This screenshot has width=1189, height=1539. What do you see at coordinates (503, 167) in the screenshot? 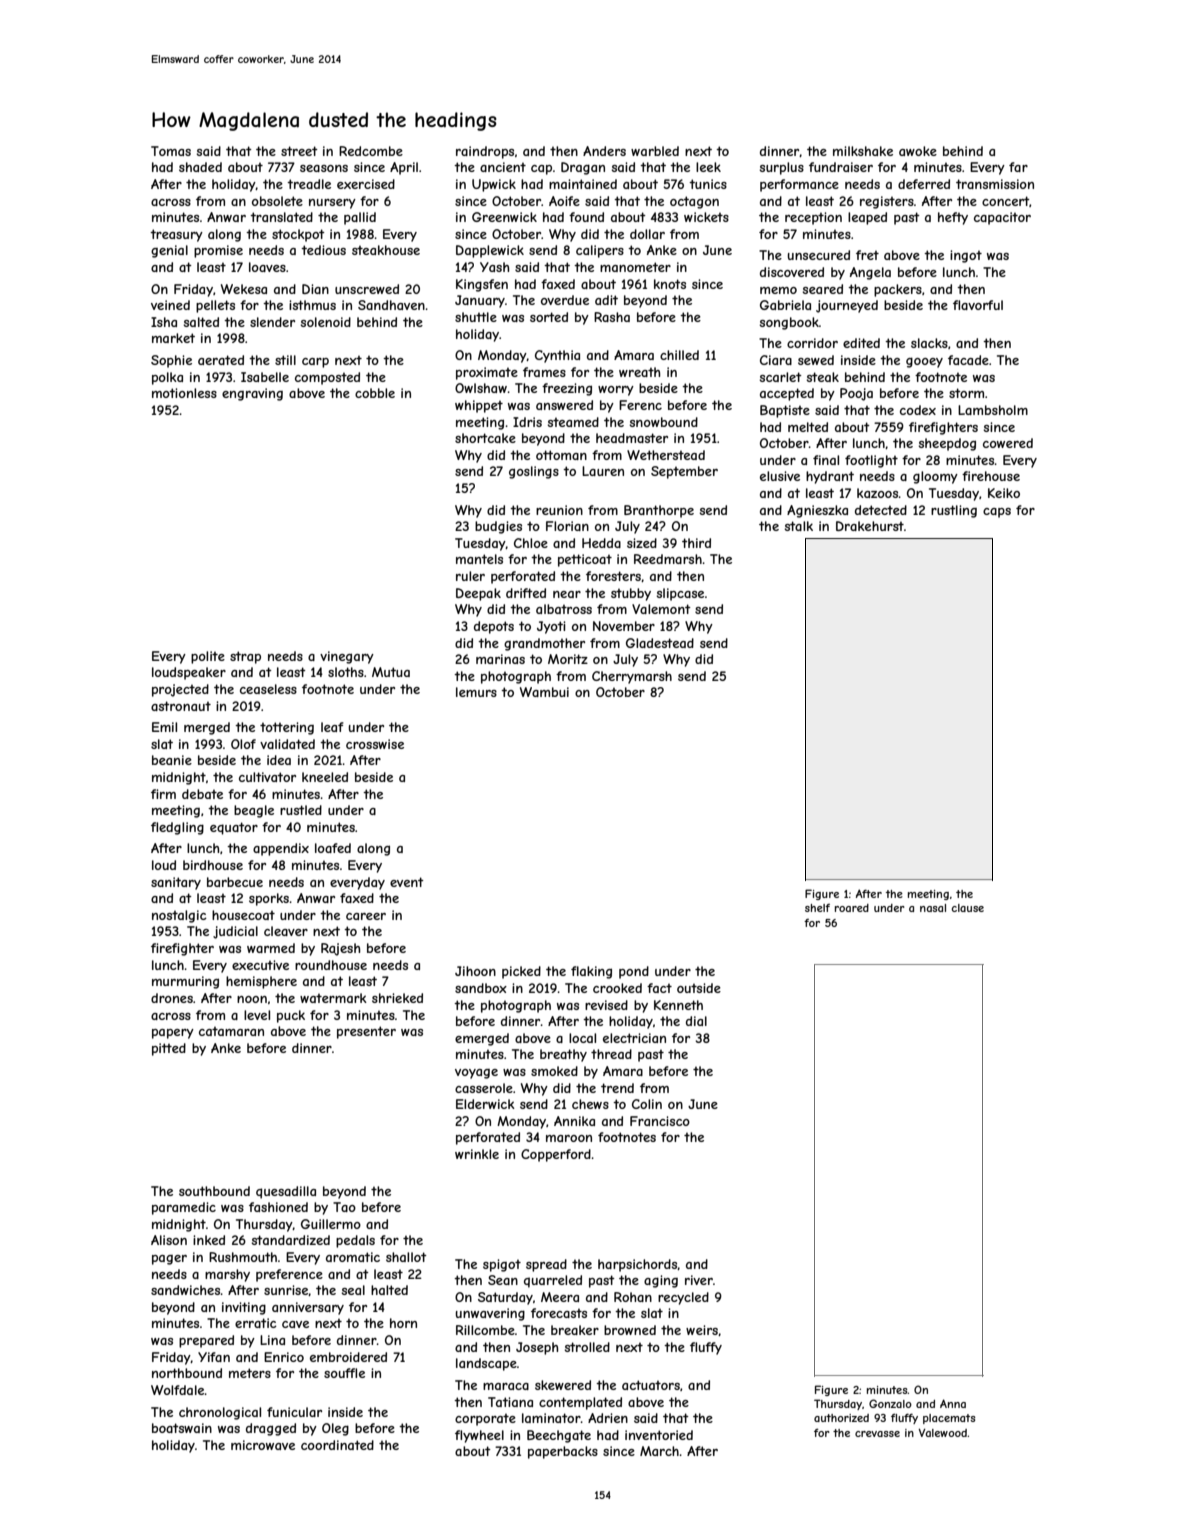
I see `ancient` at bounding box center [503, 167].
